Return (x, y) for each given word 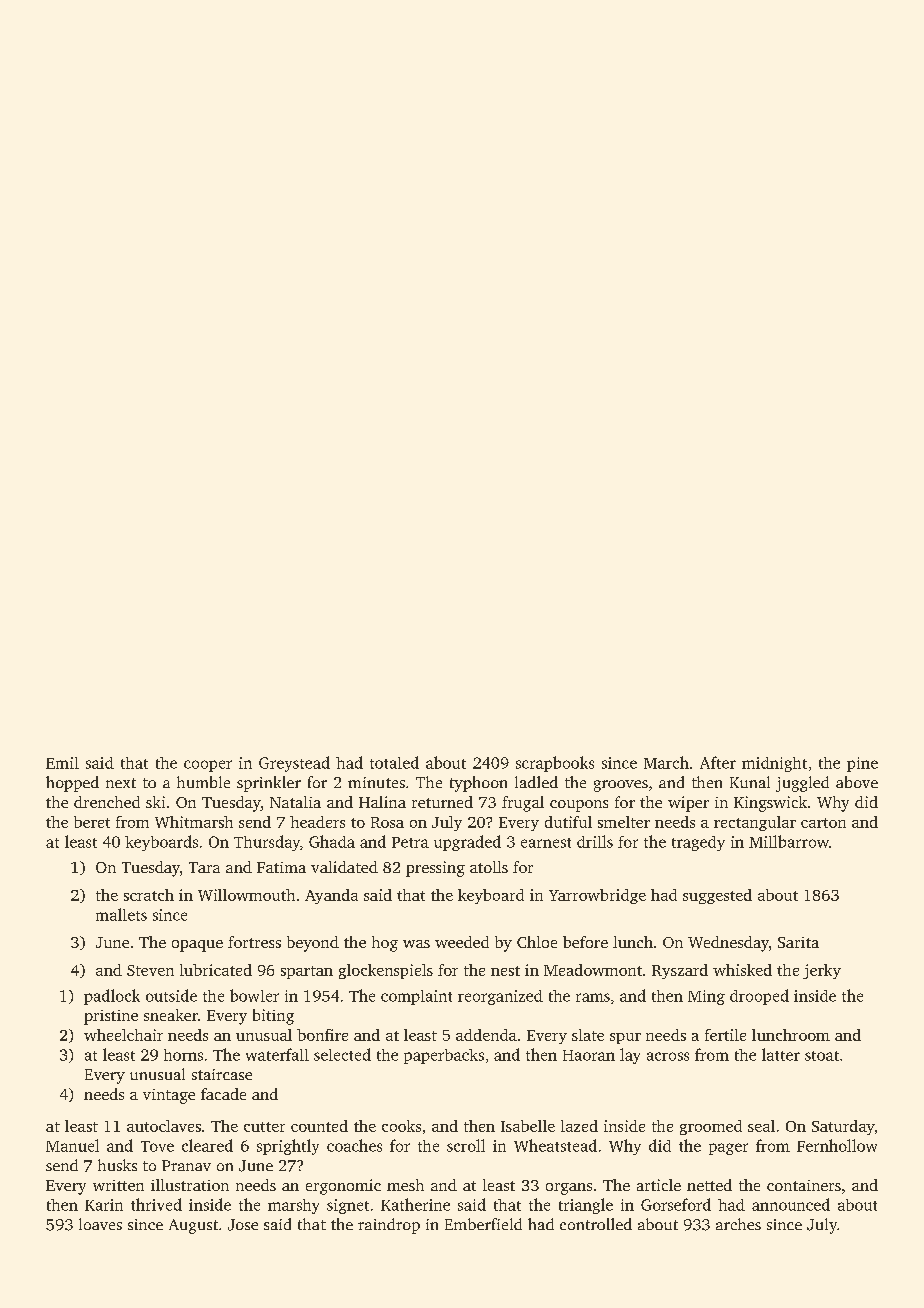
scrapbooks (555, 764)
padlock (112, 997)
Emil (62, 763)
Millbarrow (789, 841)
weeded (462, 942)
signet (348, 1206)
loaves (100, 1224)
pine (862, 764)
